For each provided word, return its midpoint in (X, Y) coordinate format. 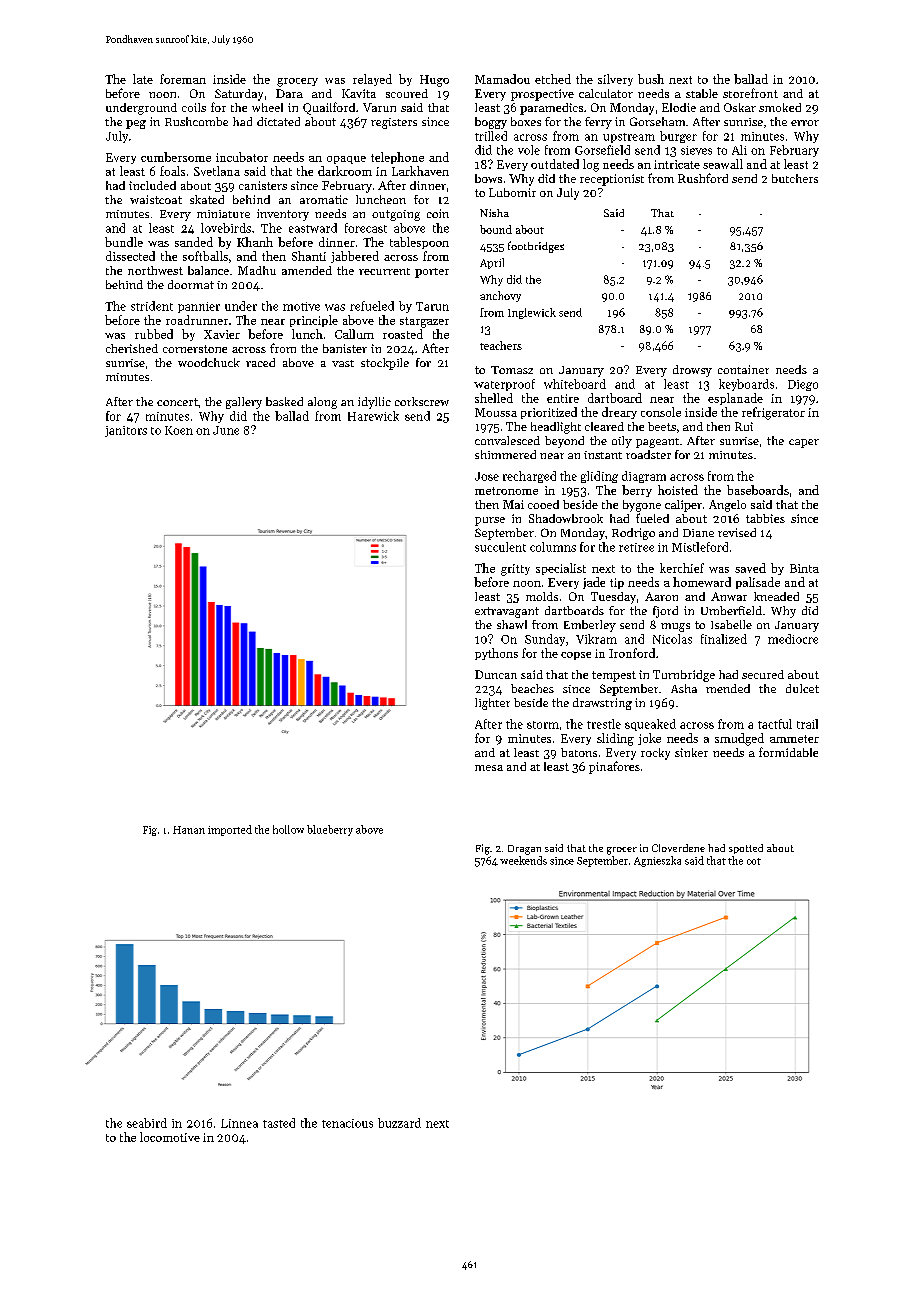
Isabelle (731, 624)
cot (754, 861)
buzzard (399, 1123)
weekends (523, 860)
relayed (372, 80)
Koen (179, 430)
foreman (183, 79)
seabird (147, 1123)
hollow (288, 829)
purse (490, 521)
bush (651, 79)
